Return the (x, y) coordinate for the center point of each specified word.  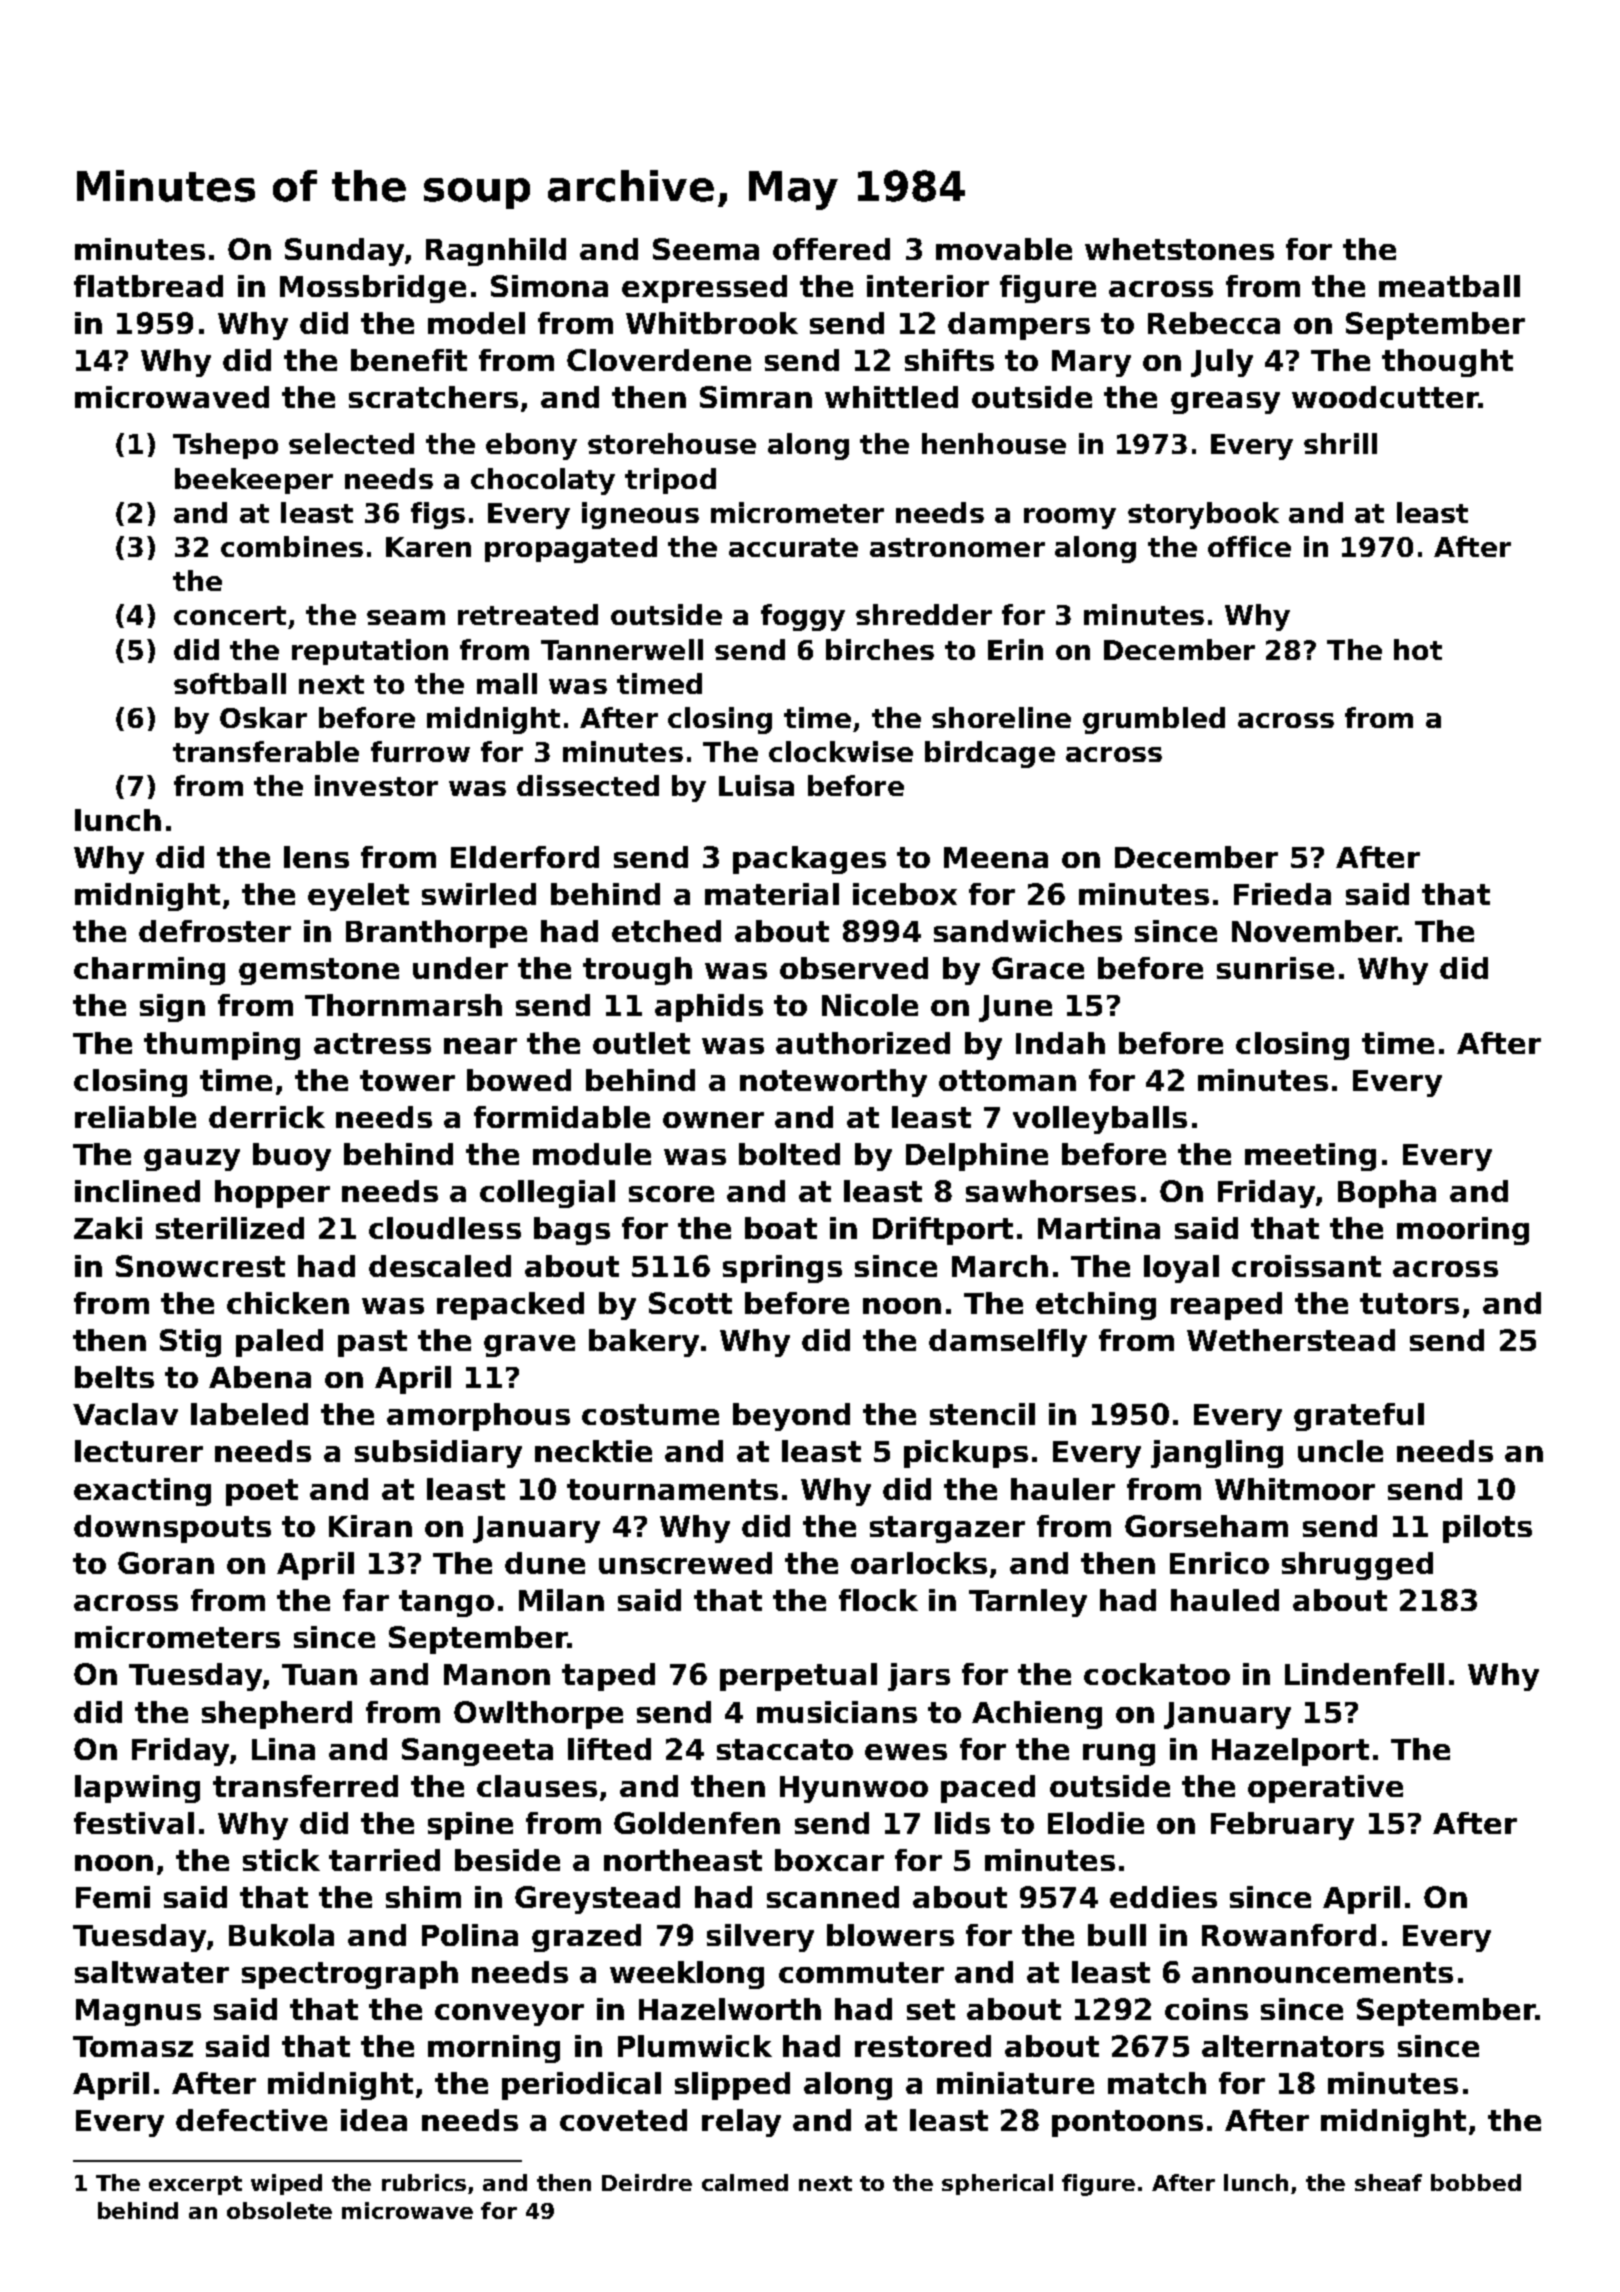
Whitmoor (1295, 1489)
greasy (1225, 403)
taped (608, 1677)
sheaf (1388, 2182)
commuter (861, 1972)
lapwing (137, 1789)
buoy (292, 1157)
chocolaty (543, 481)
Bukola (281, 1935)
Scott (690, 1303)
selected (351, 443)
